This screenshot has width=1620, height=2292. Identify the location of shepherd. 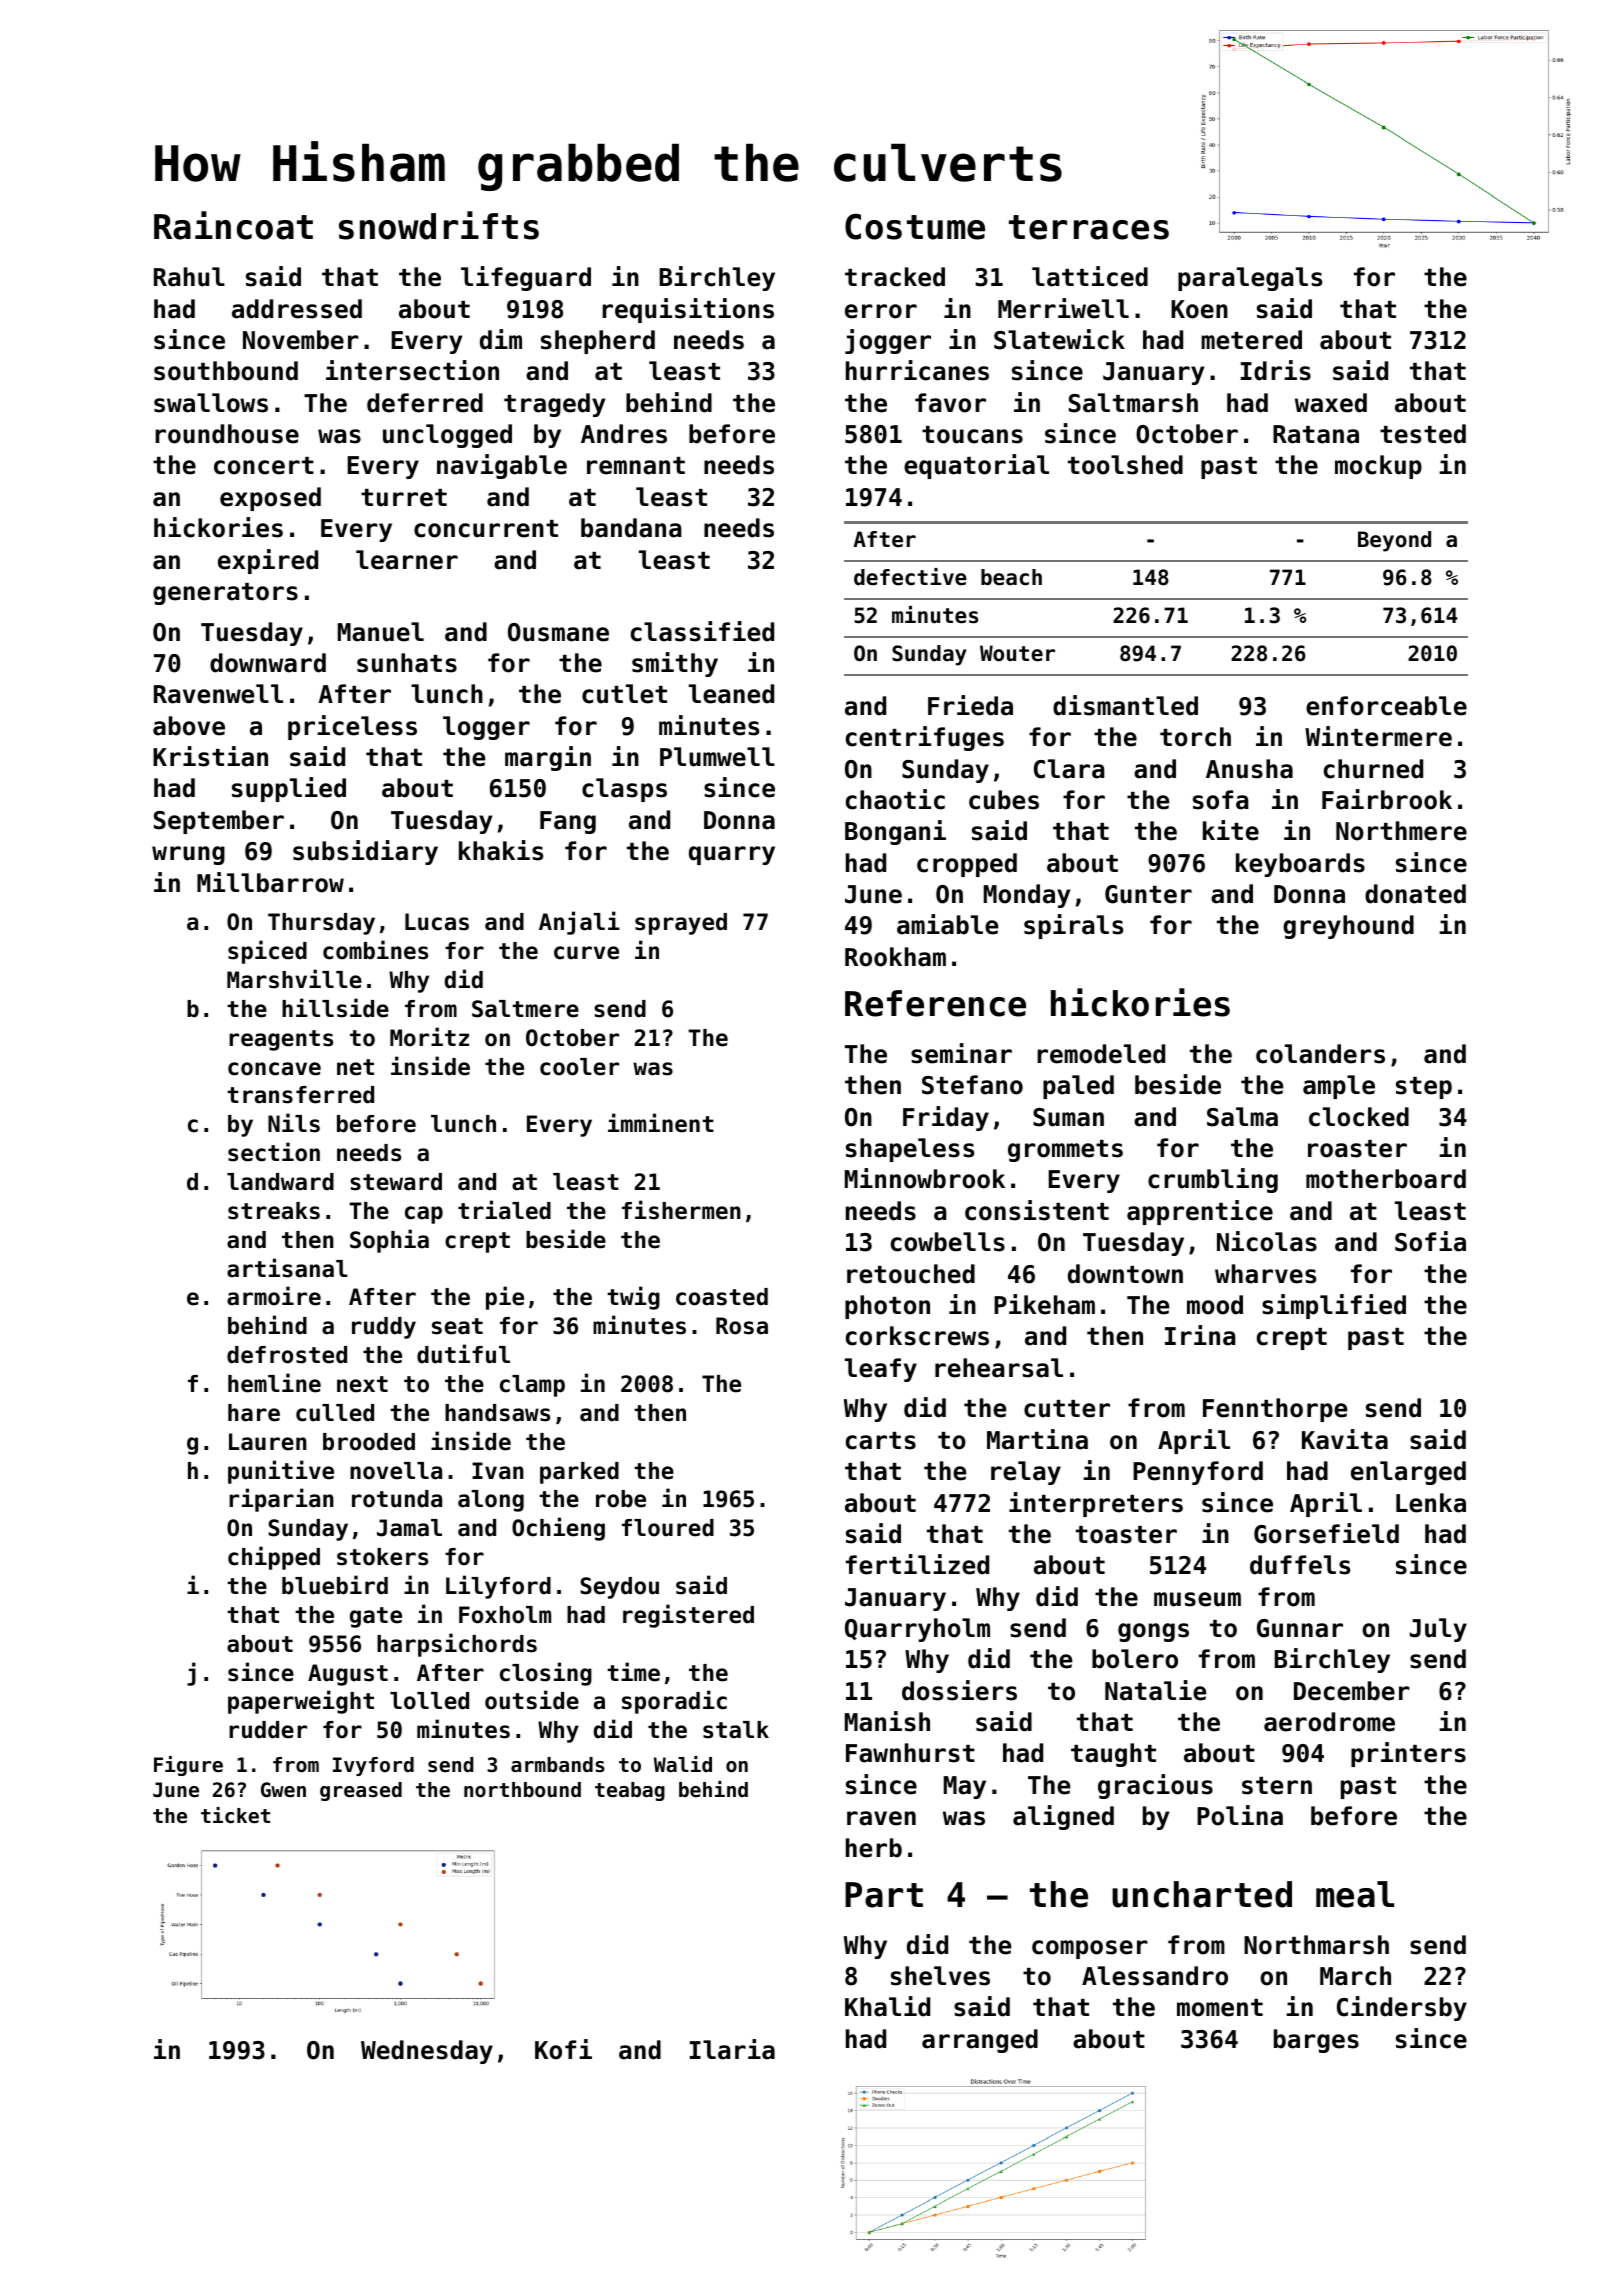
(598, 342).
